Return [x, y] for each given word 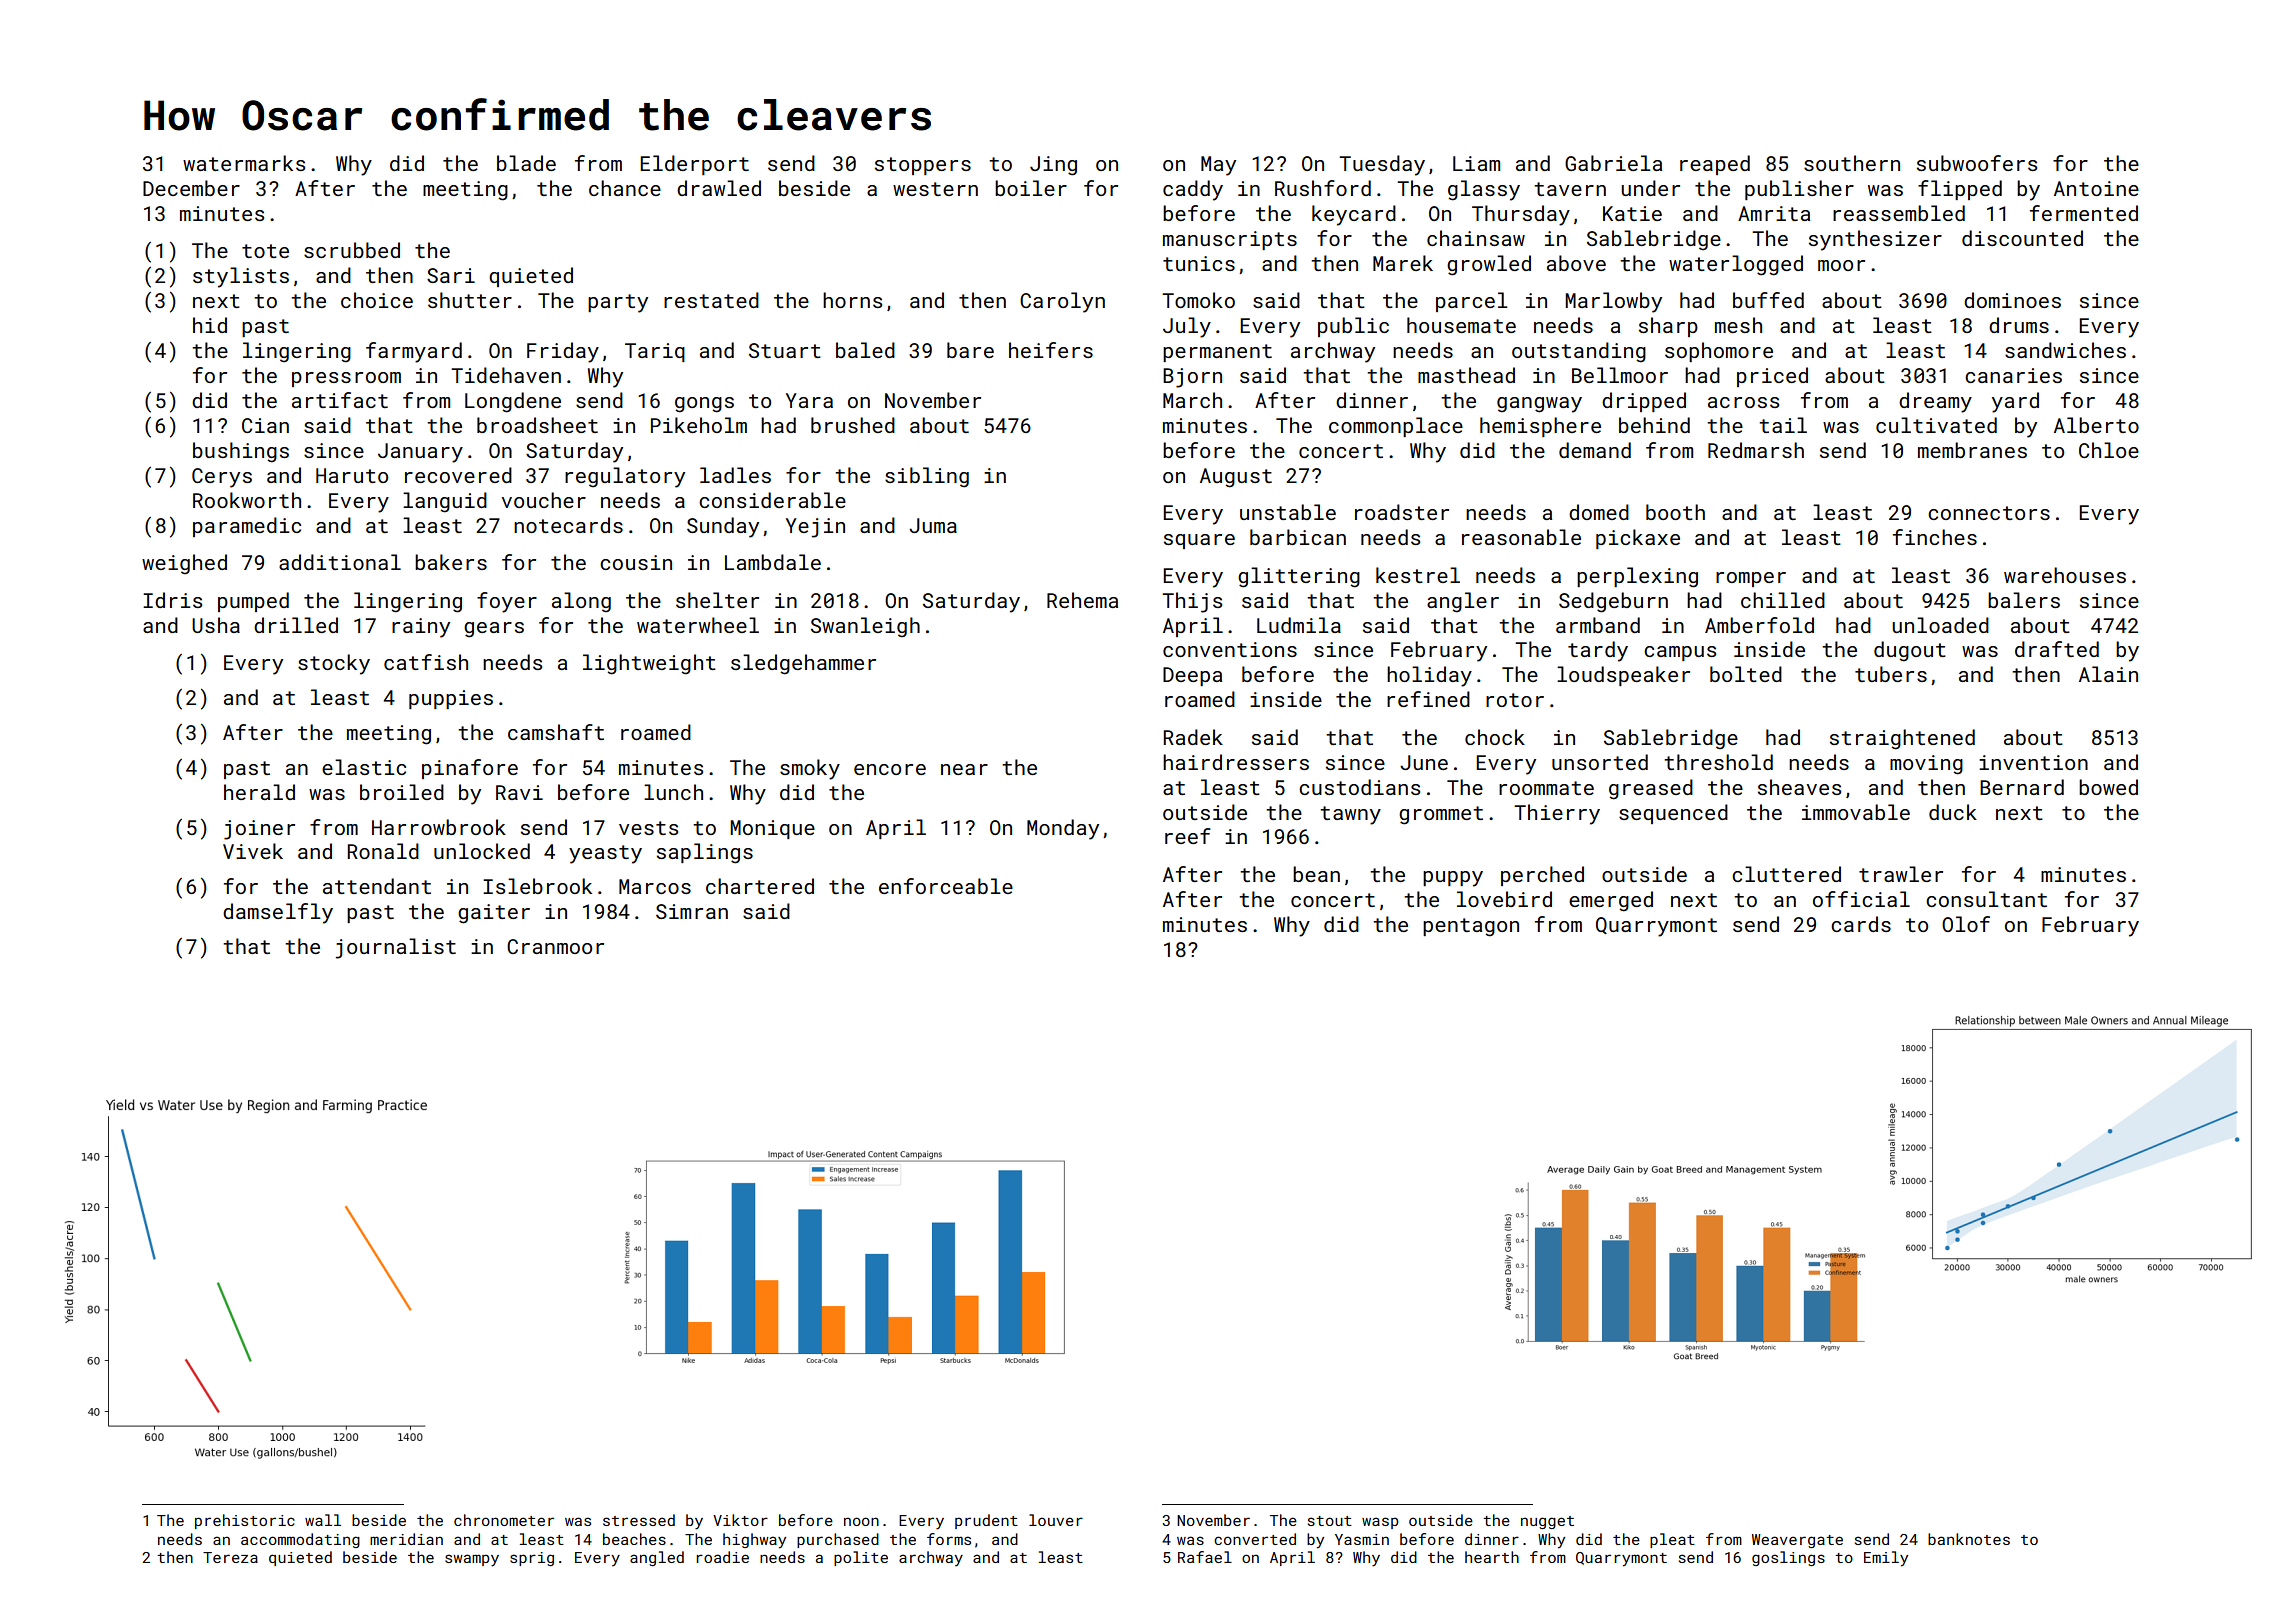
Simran [692, 911]
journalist [396, 948]
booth [1675, 512]
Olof [1966, 924]
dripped [1644, 402]
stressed [639, 1520]
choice [377, 300]
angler [1463, 602]
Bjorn [1192, 378]
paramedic [247, 527]
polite [861, 1558]
